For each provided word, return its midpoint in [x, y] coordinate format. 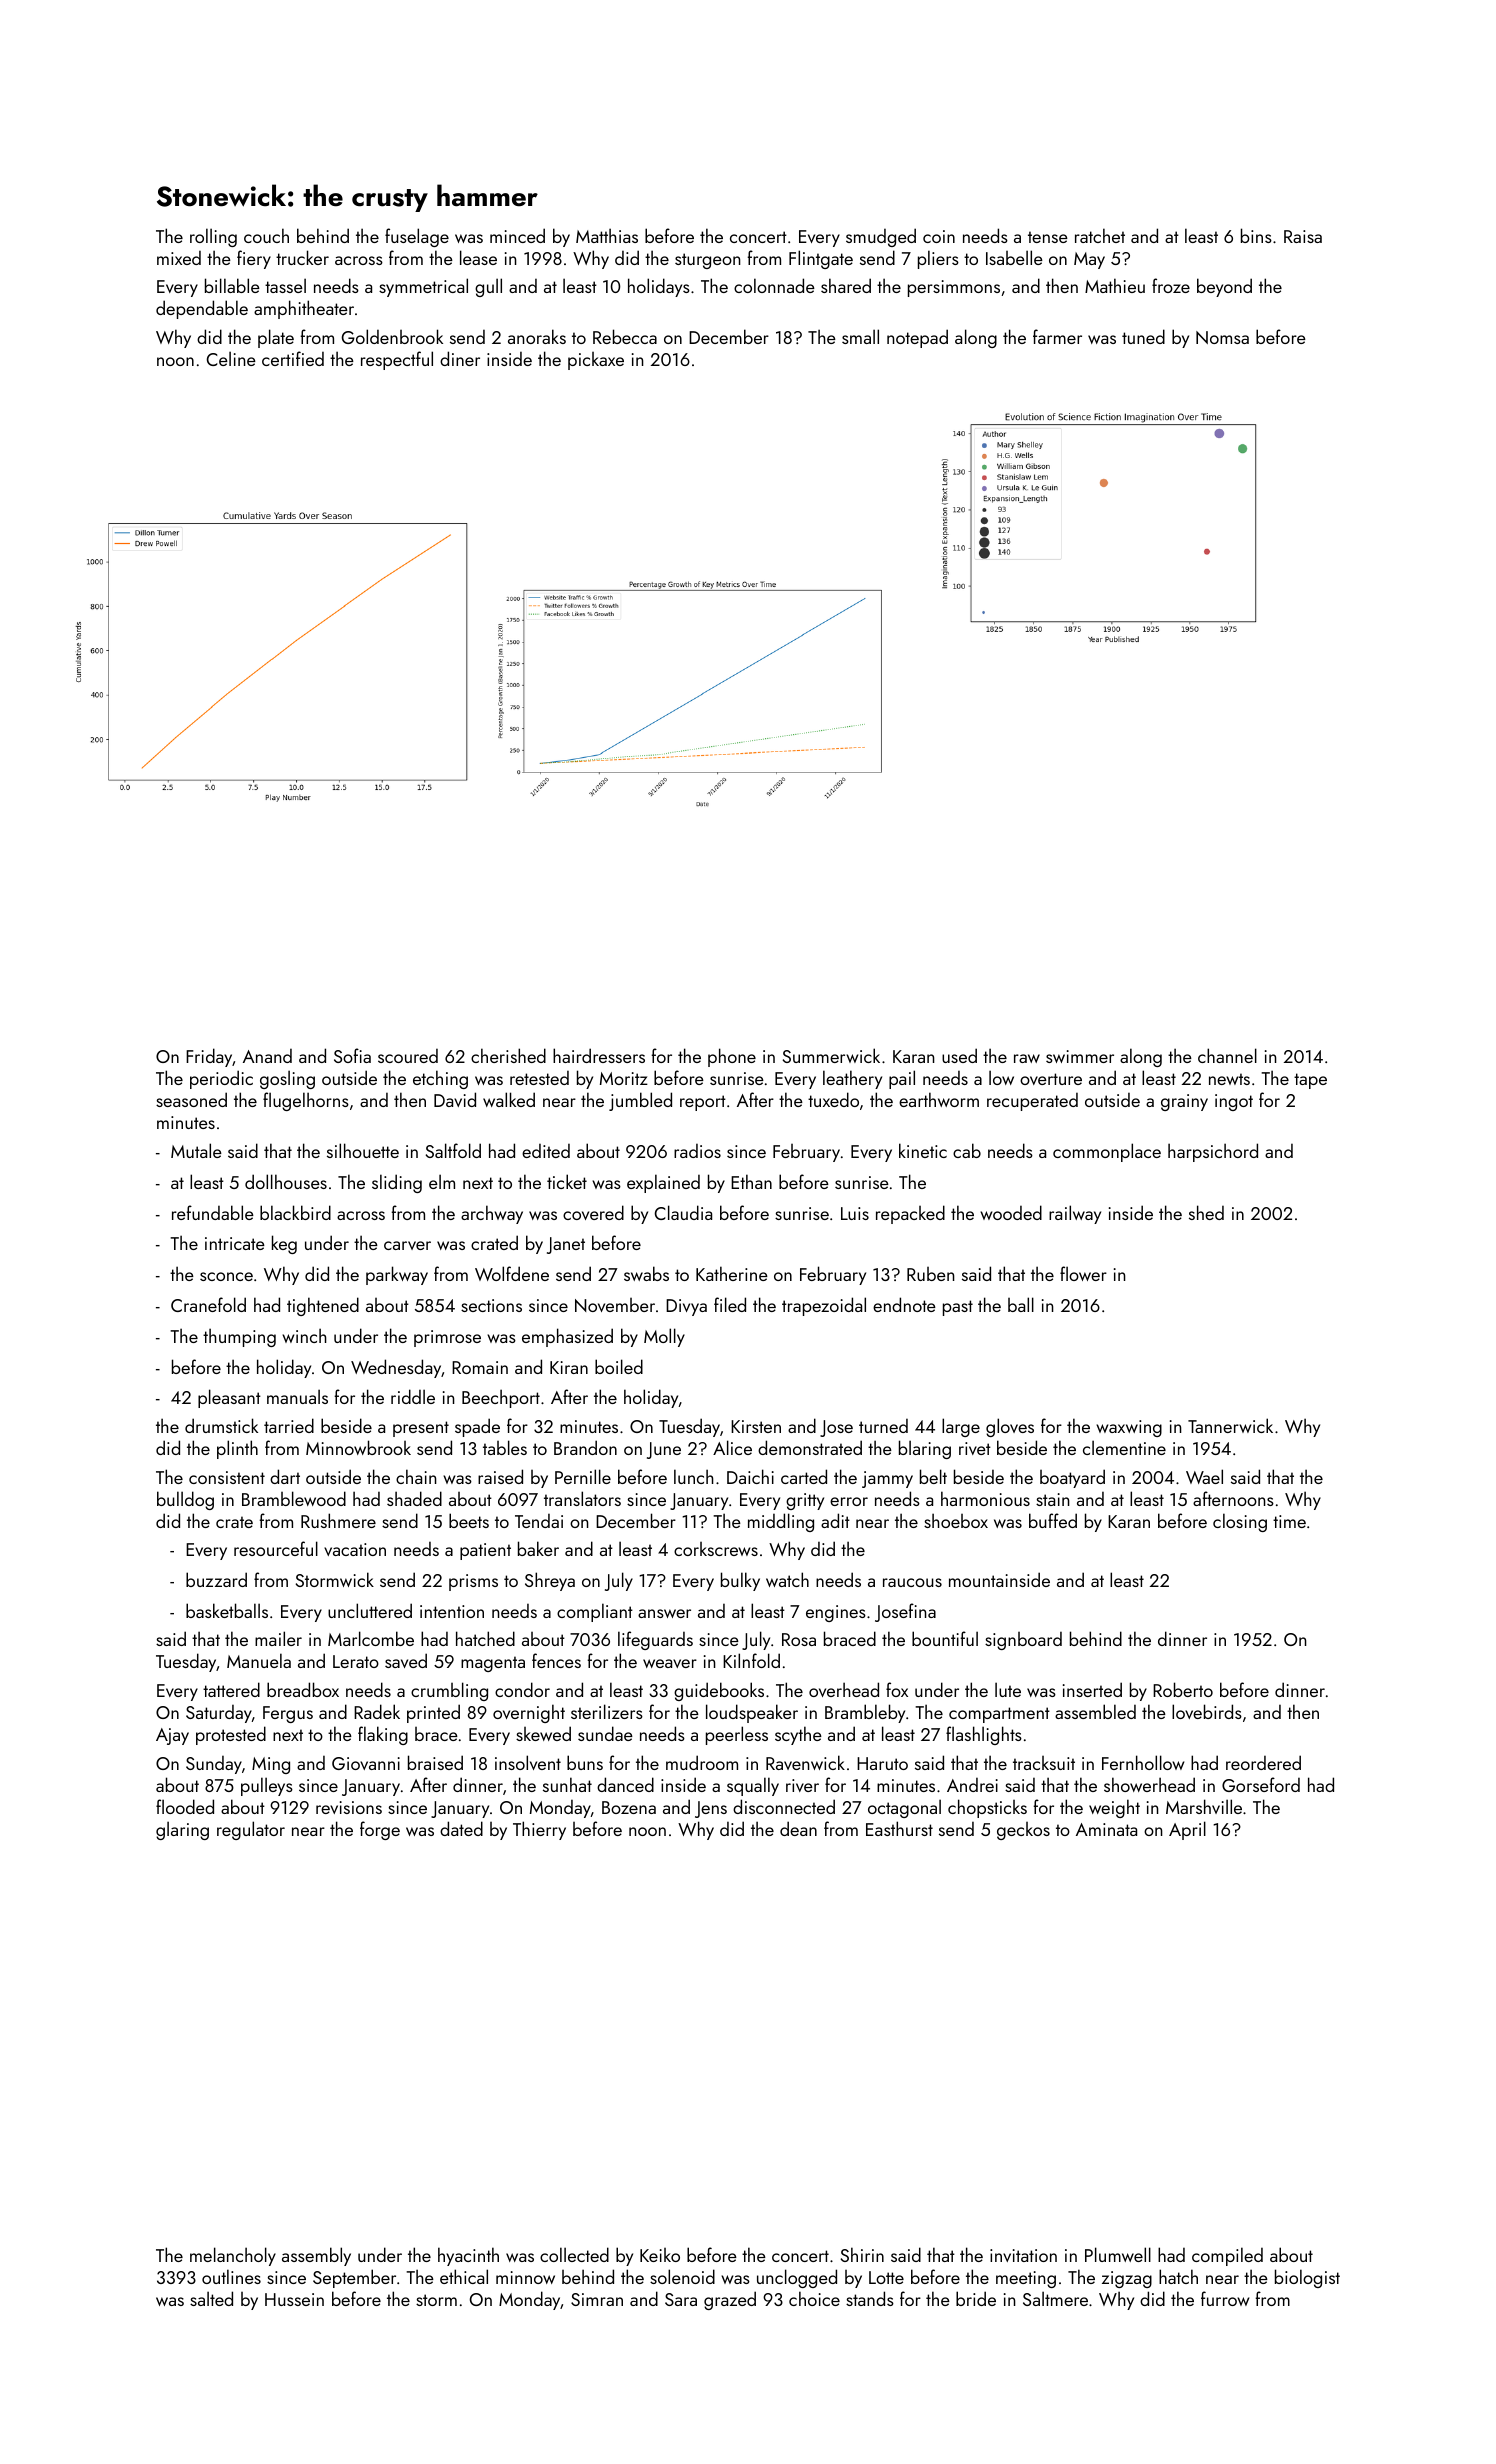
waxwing [1129, 1428]
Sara [681, 2299]
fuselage [417, 237]
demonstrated [810, 1447]
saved [406, 1660]
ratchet [1100, 235]
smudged [881, 237]
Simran [597, 2299]
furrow [1225, 2298]
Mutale [196, 1150]
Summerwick [831, 1055]
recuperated [1032, 1102]
